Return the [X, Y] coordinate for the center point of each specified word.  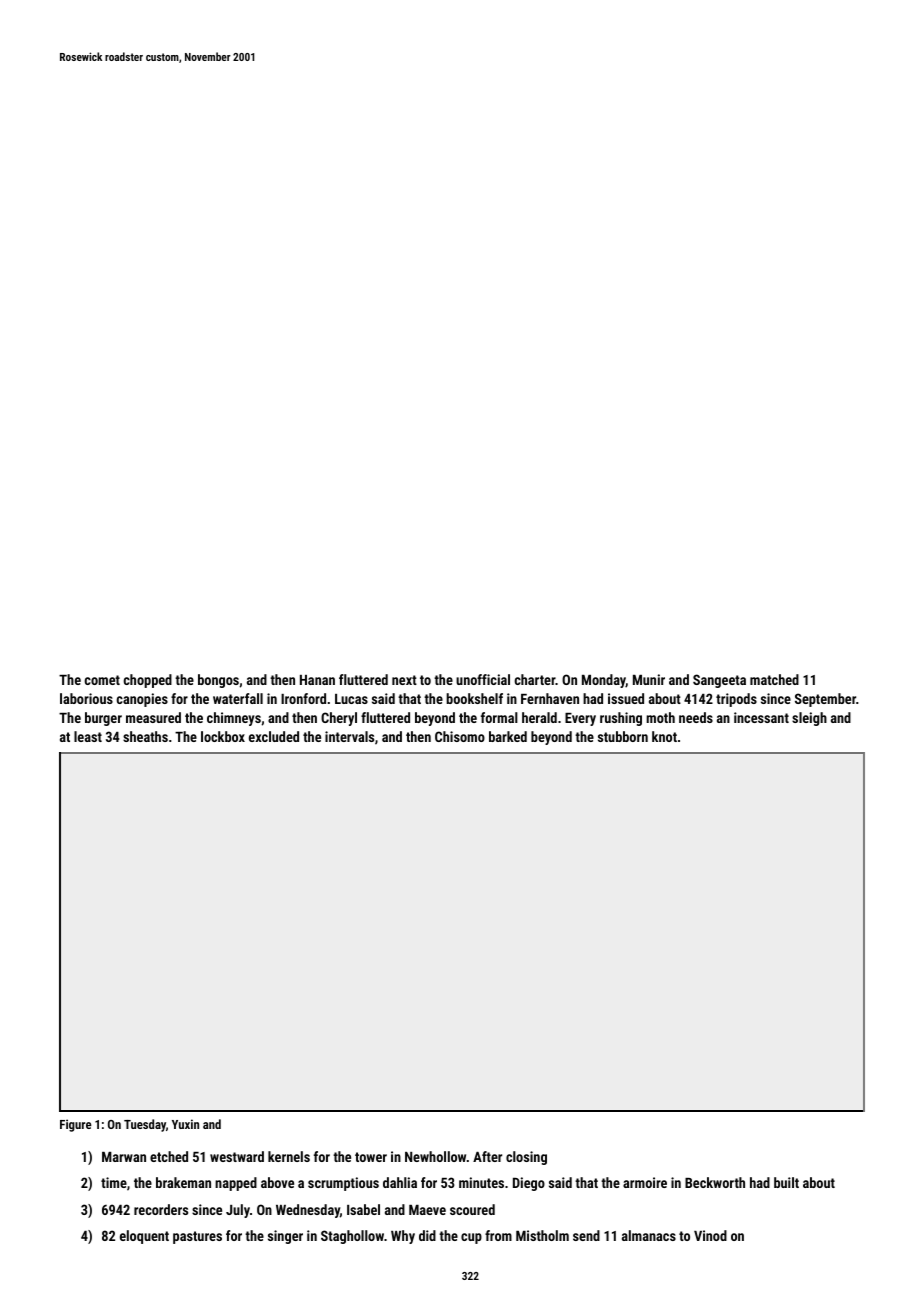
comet [102, 680]
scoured [472, 1209]
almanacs [649, 1235]
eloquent [144, 1237]
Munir [649, 679]
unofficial [483, 679]
